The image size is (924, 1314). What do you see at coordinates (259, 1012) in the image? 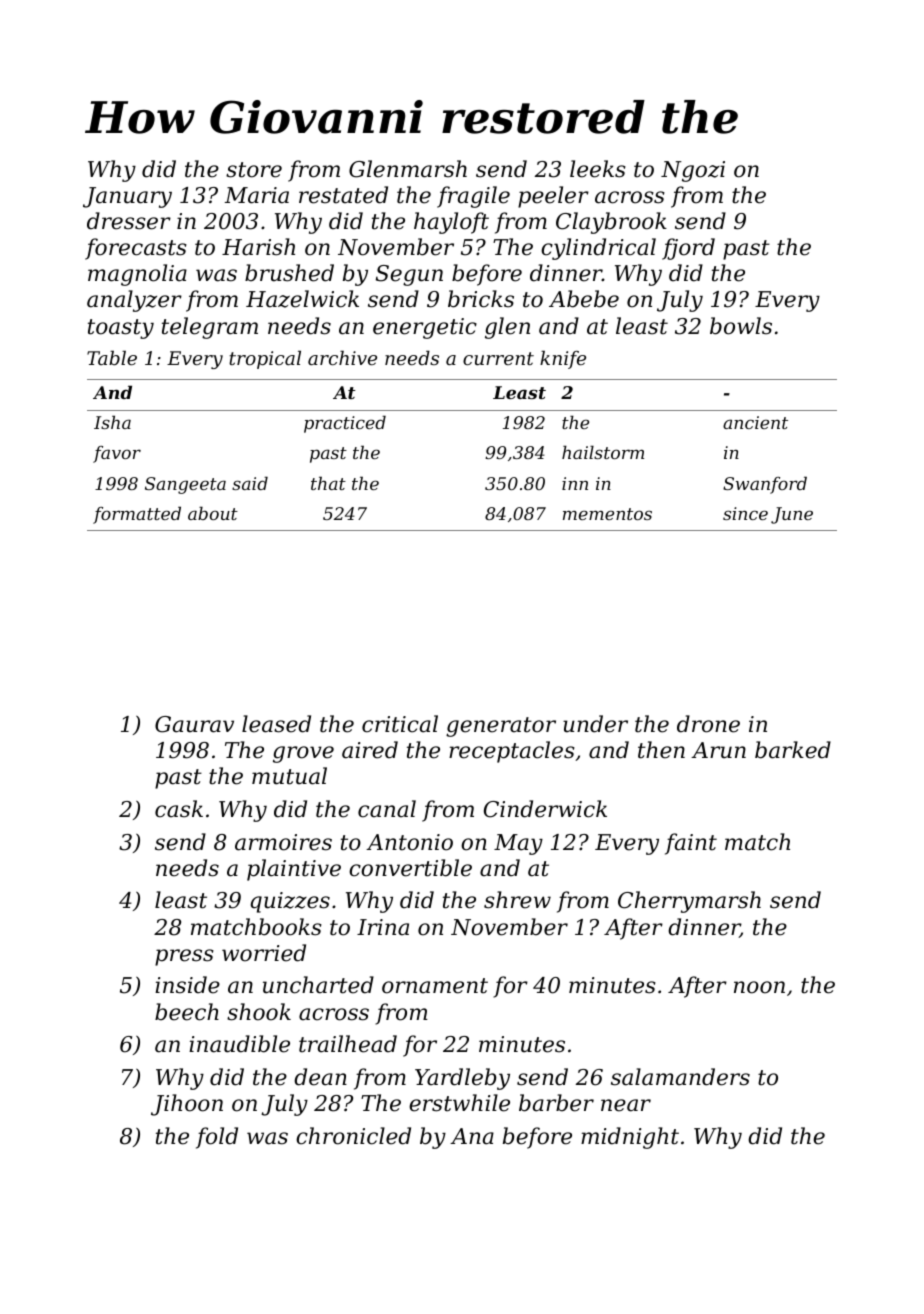
I see `shook` at bounding box center [259, 1012].
